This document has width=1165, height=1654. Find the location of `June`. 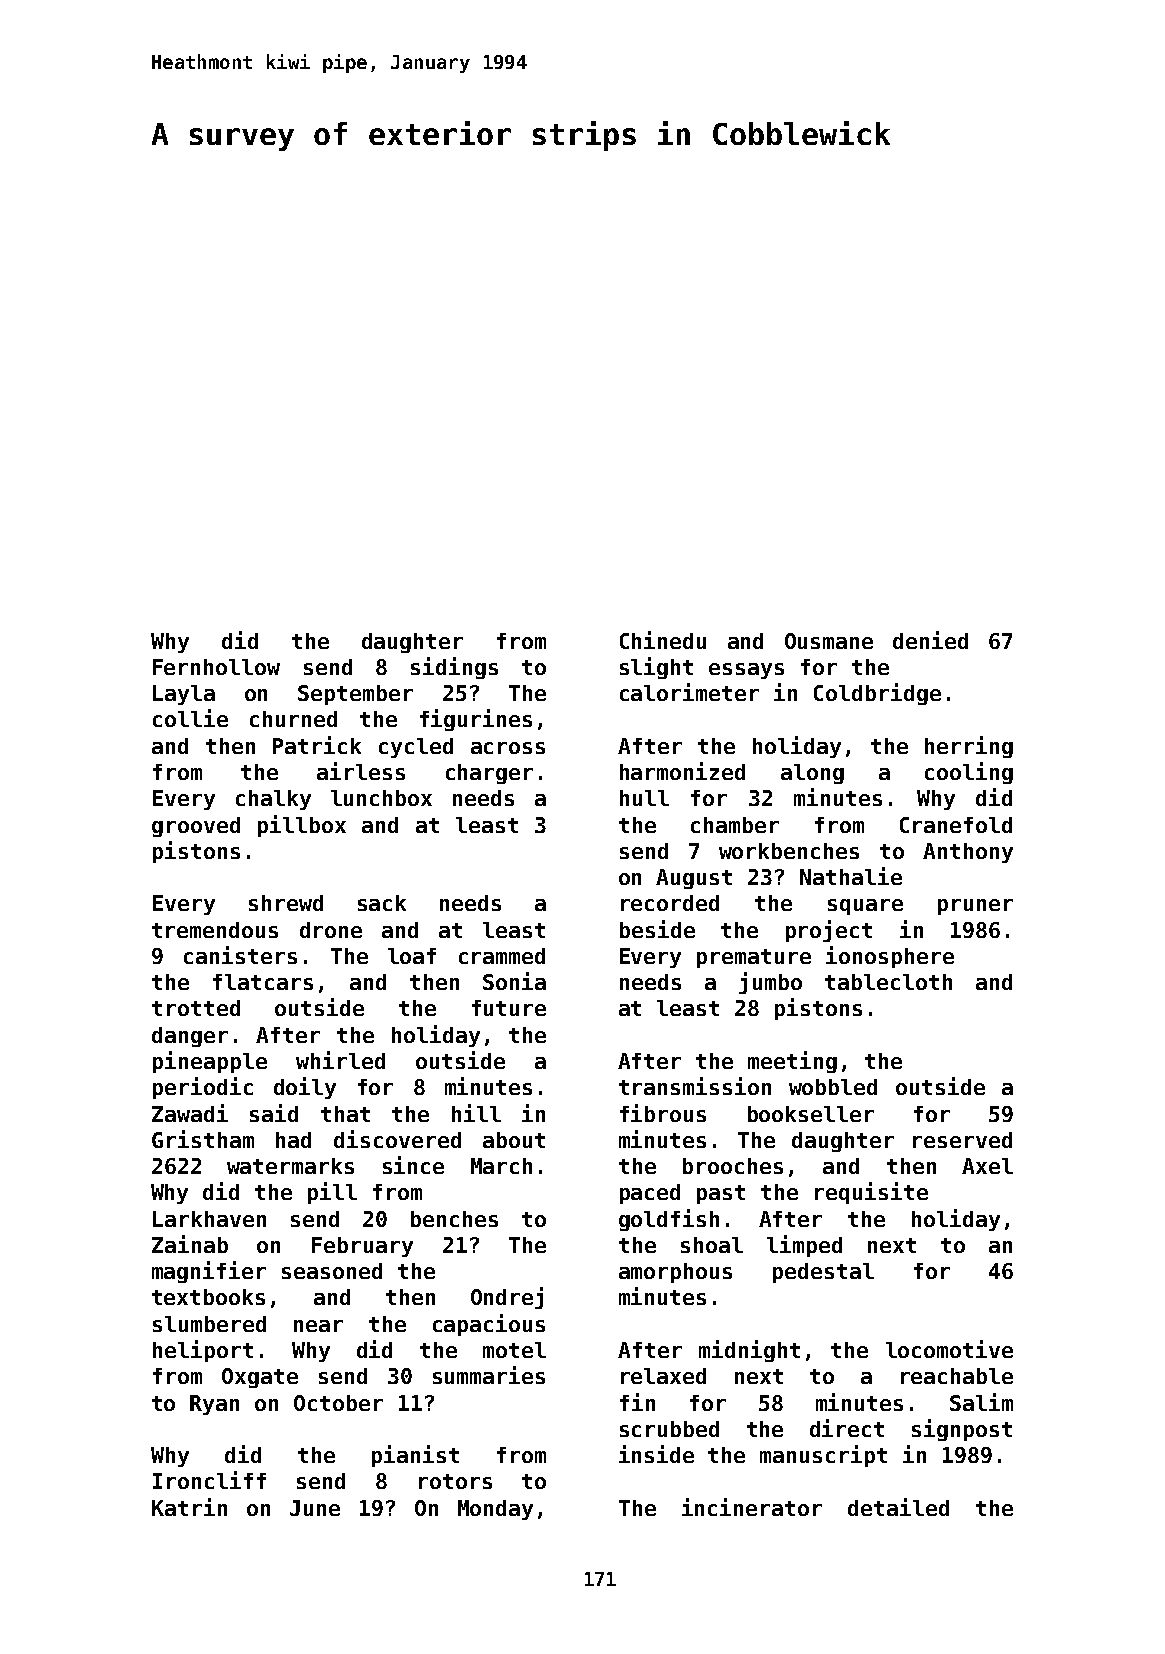

June is located at coordinates (315, 1508).
